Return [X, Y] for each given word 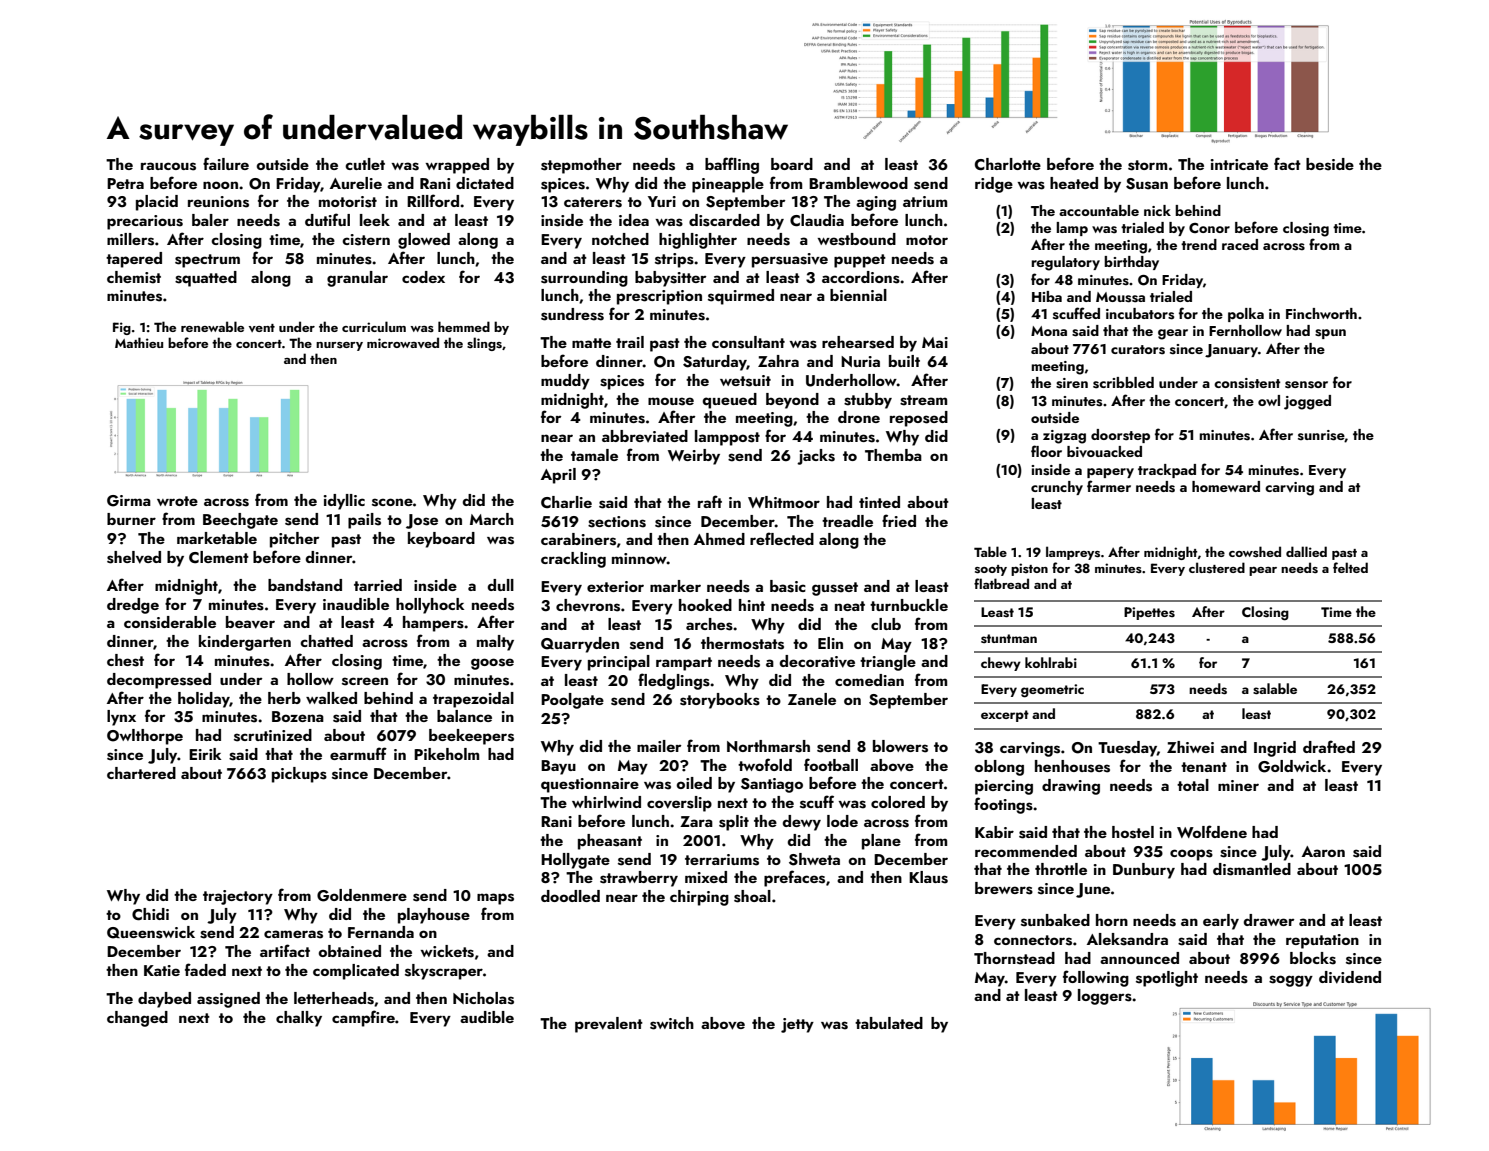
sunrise [1321, 436]
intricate [1239, 164]
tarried [378, 585]
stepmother [581, 166]
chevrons [588, 605]
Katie [162, 970]
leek [375, 220]
